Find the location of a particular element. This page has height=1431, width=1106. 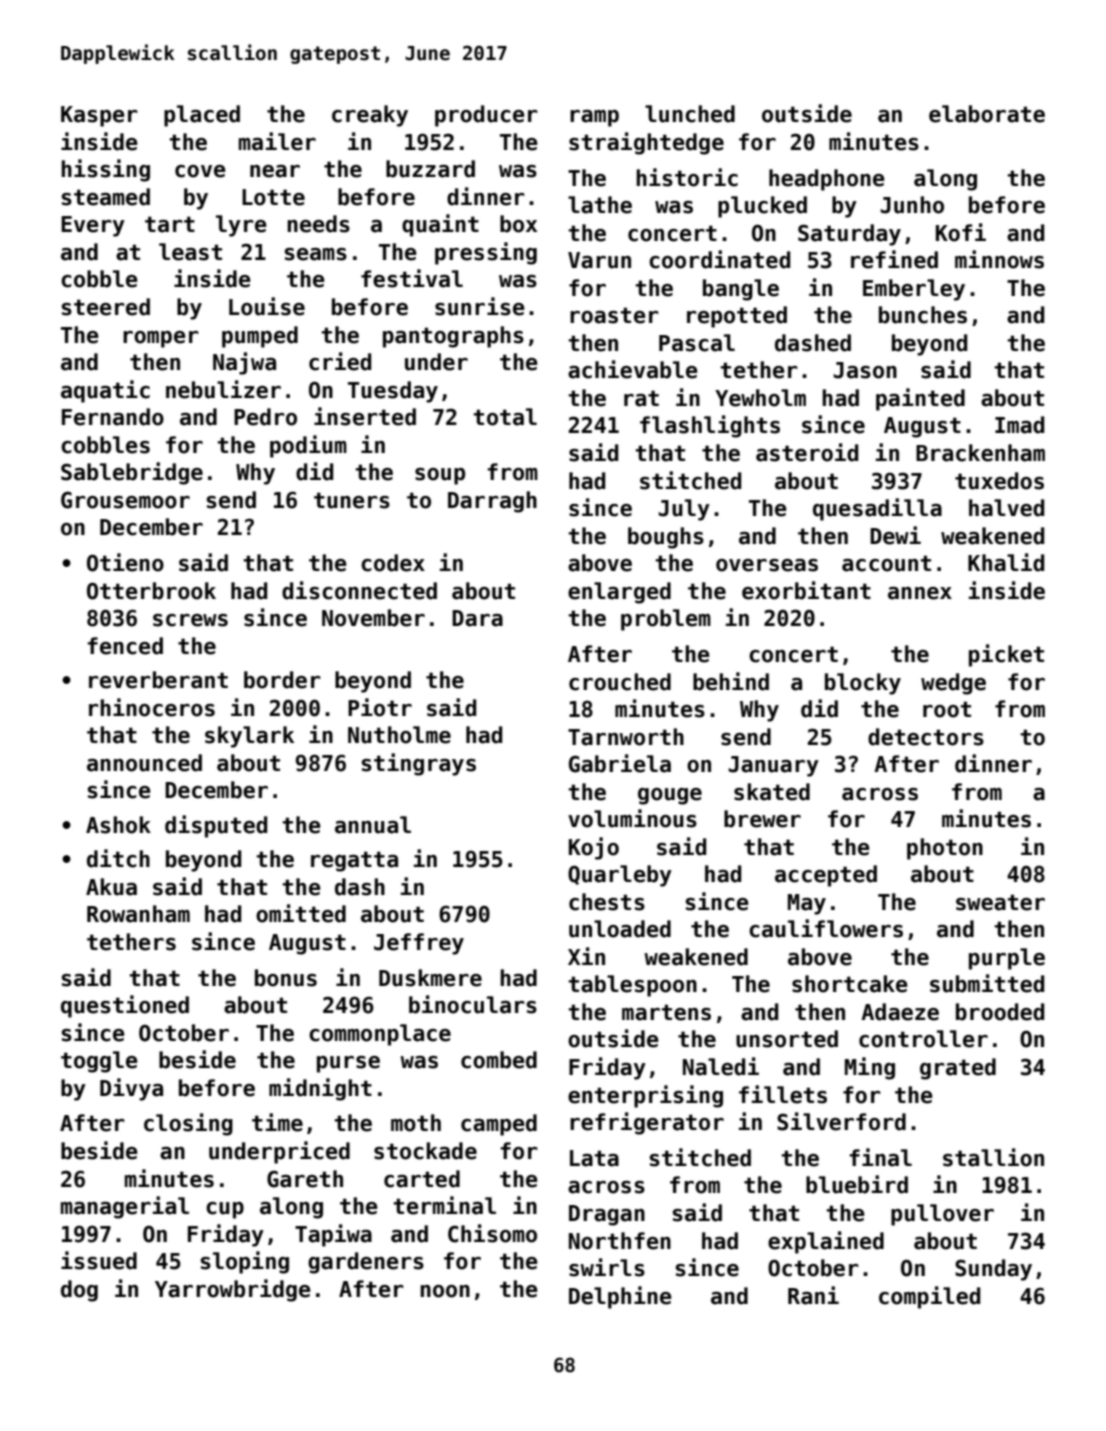

buzzard is located at coordinates (430, 169).
